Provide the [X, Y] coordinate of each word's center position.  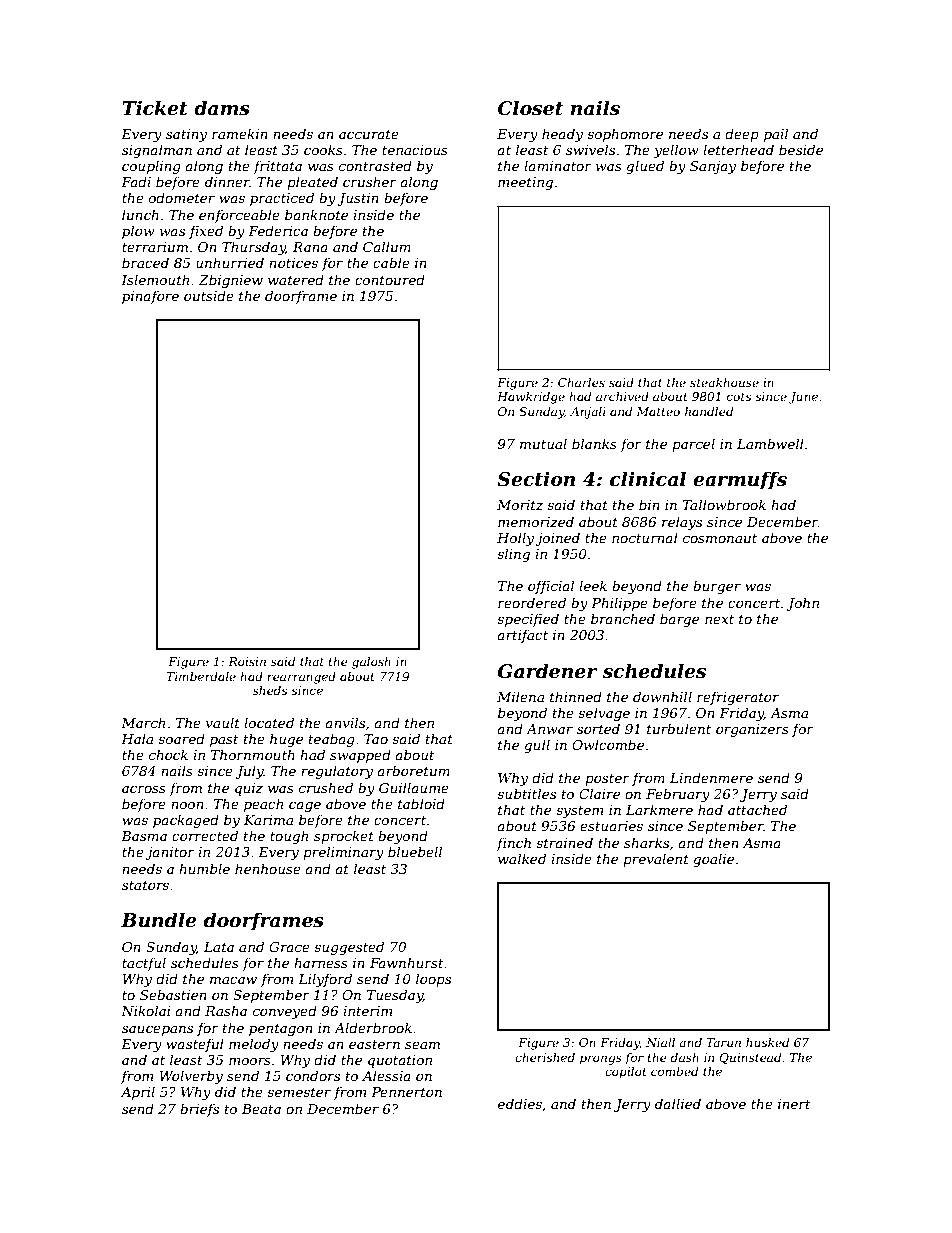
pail [776, 135]
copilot [626, 1073]
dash [685, 1057]
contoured [390, 279]
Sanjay [713, 167]
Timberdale [201, 676]
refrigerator [738, 698]
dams [222, 108]
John [802, 604]
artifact [522, 636]
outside [209, 295]
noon [187, 805]
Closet [530, 108]
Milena [520, 696]
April [137, 1093]
